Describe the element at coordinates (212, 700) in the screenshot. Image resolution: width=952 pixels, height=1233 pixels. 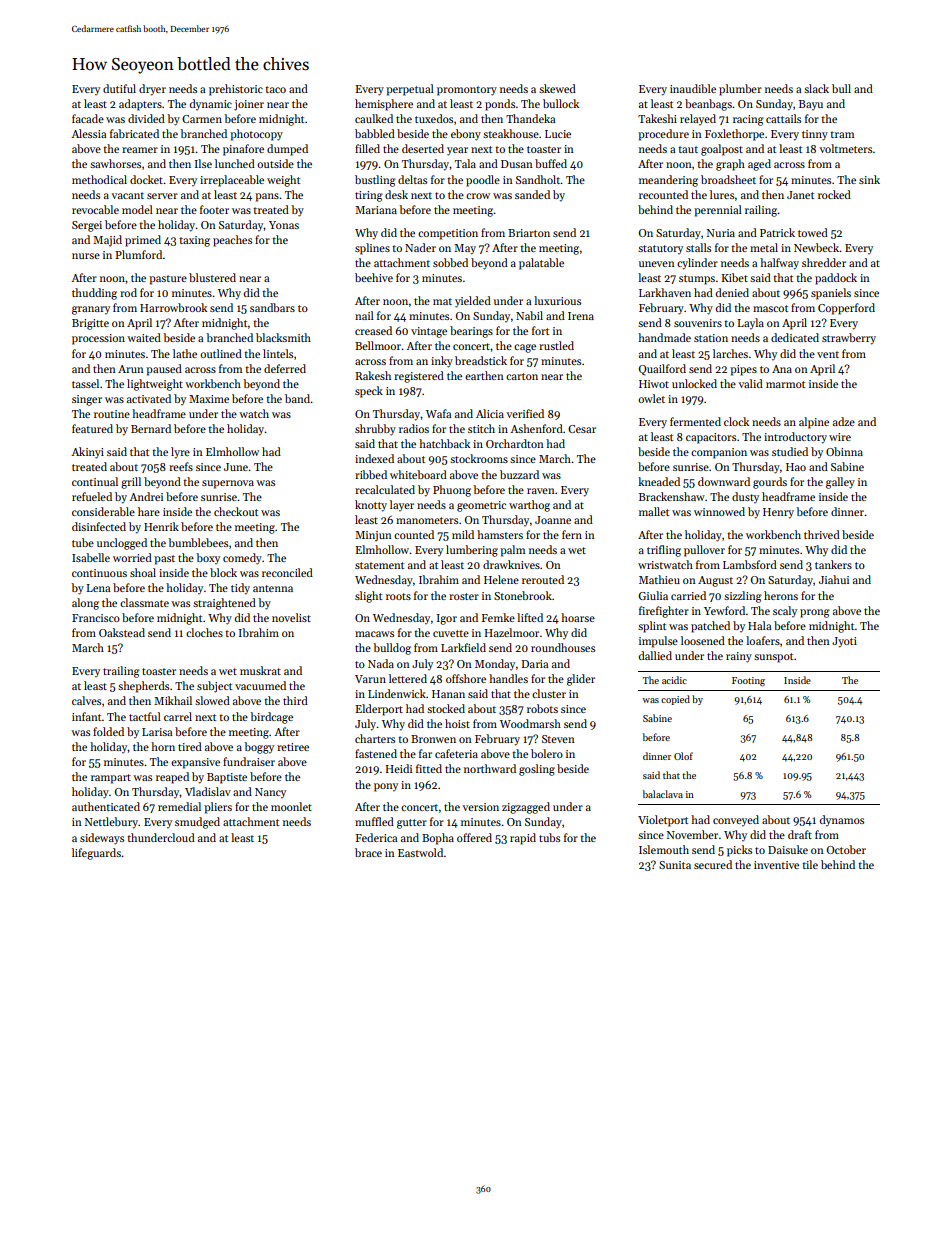
I see `slowed` at that location.
